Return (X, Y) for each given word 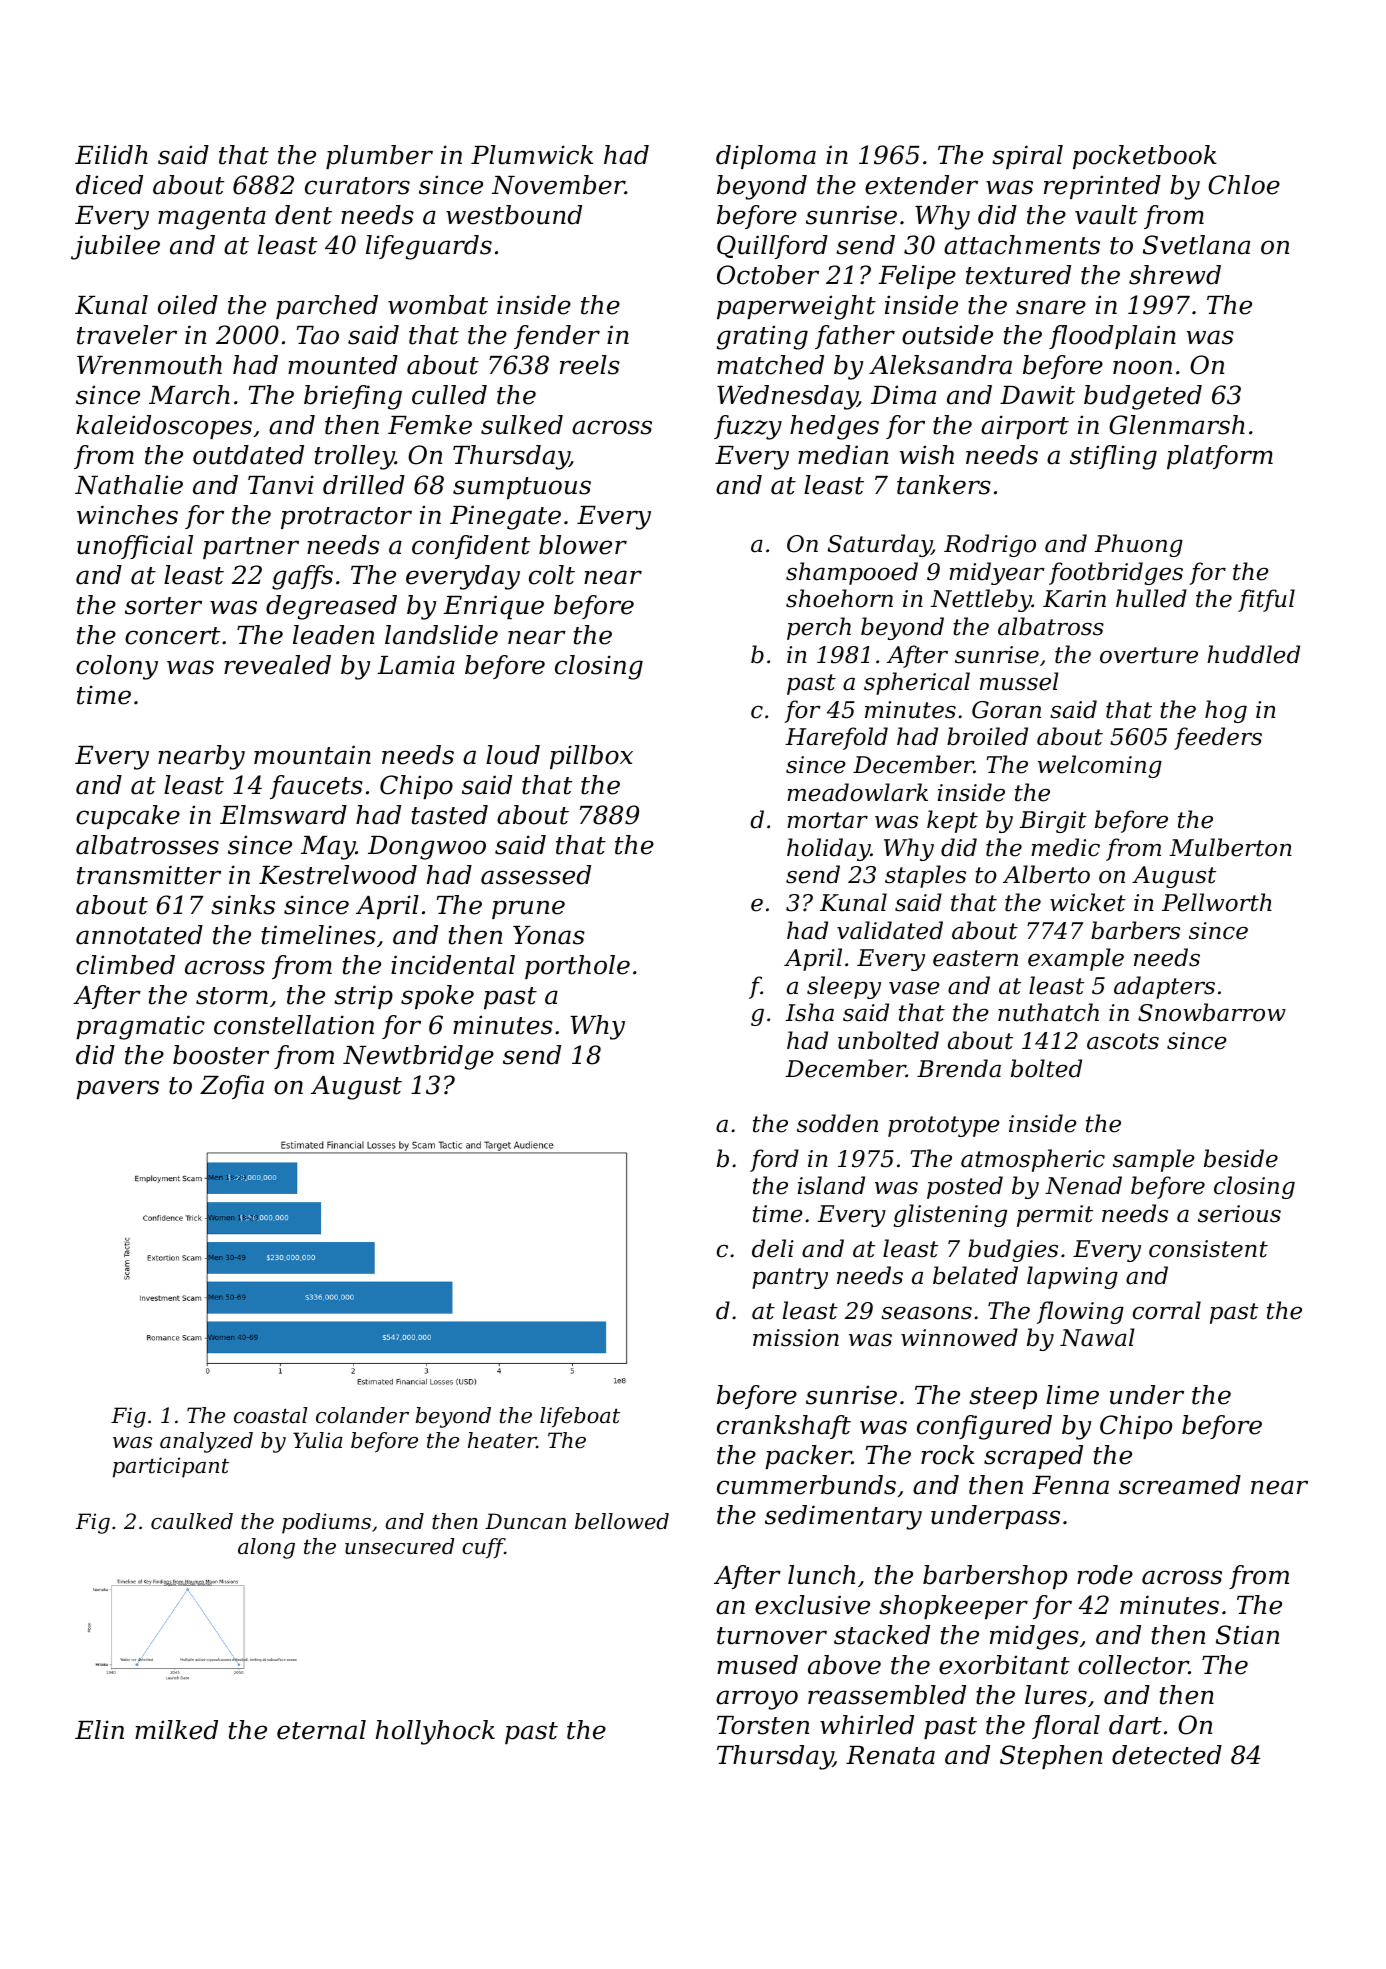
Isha (809, 1012)
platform (1220, 457)
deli (773, 1248)
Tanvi (281, 485)
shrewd (1175, 275)
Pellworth (1217, 902)
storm (232, 996)
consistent (1208, 1249)
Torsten (763, 1725)
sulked (522, 425)
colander (362, 1415)
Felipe (917, 277)
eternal (321, 1730)
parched (327, 307)
